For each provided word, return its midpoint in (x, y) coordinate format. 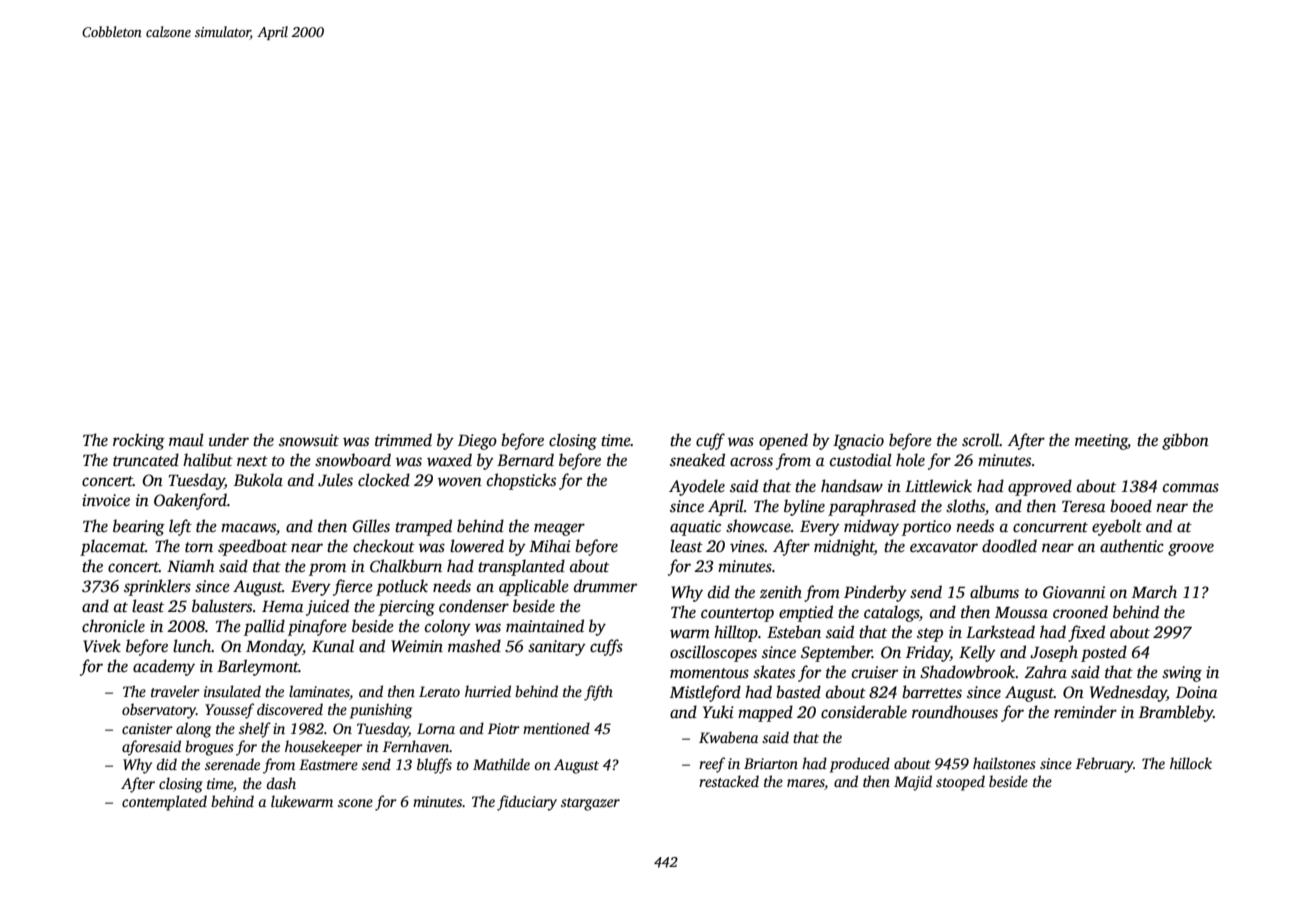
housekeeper (324, 748)
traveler (175, 691)
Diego (477, 442)
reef (712, 765)
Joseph (1054, 653)
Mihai (550, 545)
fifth (598, 693)
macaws (248, 528)
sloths (965, 506)
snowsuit (309, 440)
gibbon (1185, 441)
